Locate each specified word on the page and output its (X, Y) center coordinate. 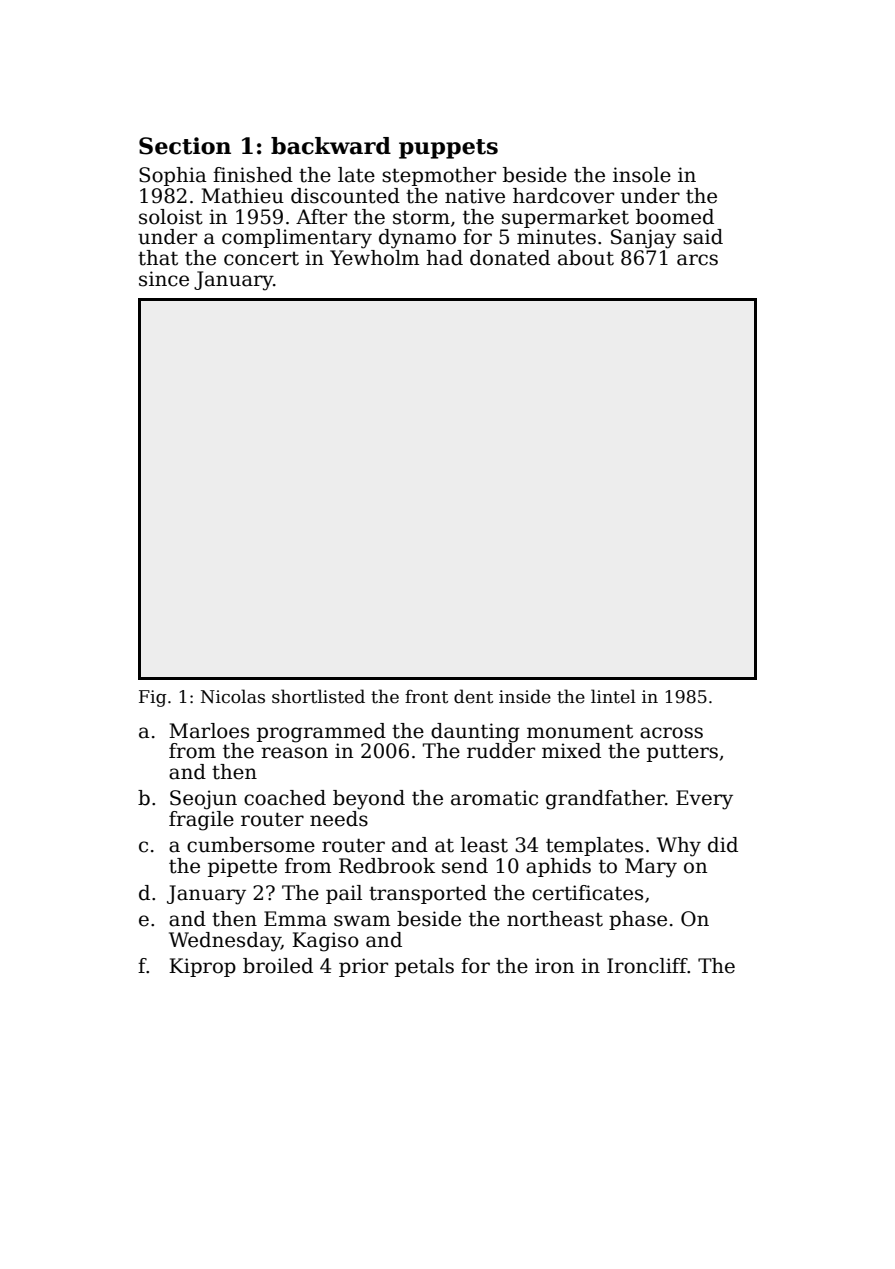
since (164, 279)
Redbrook (387, 866)
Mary (651, 868)
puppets (448, 149)
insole (642, 175)
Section (185, 146)
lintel (613, 696)
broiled (278, 966)
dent (473, 696)
